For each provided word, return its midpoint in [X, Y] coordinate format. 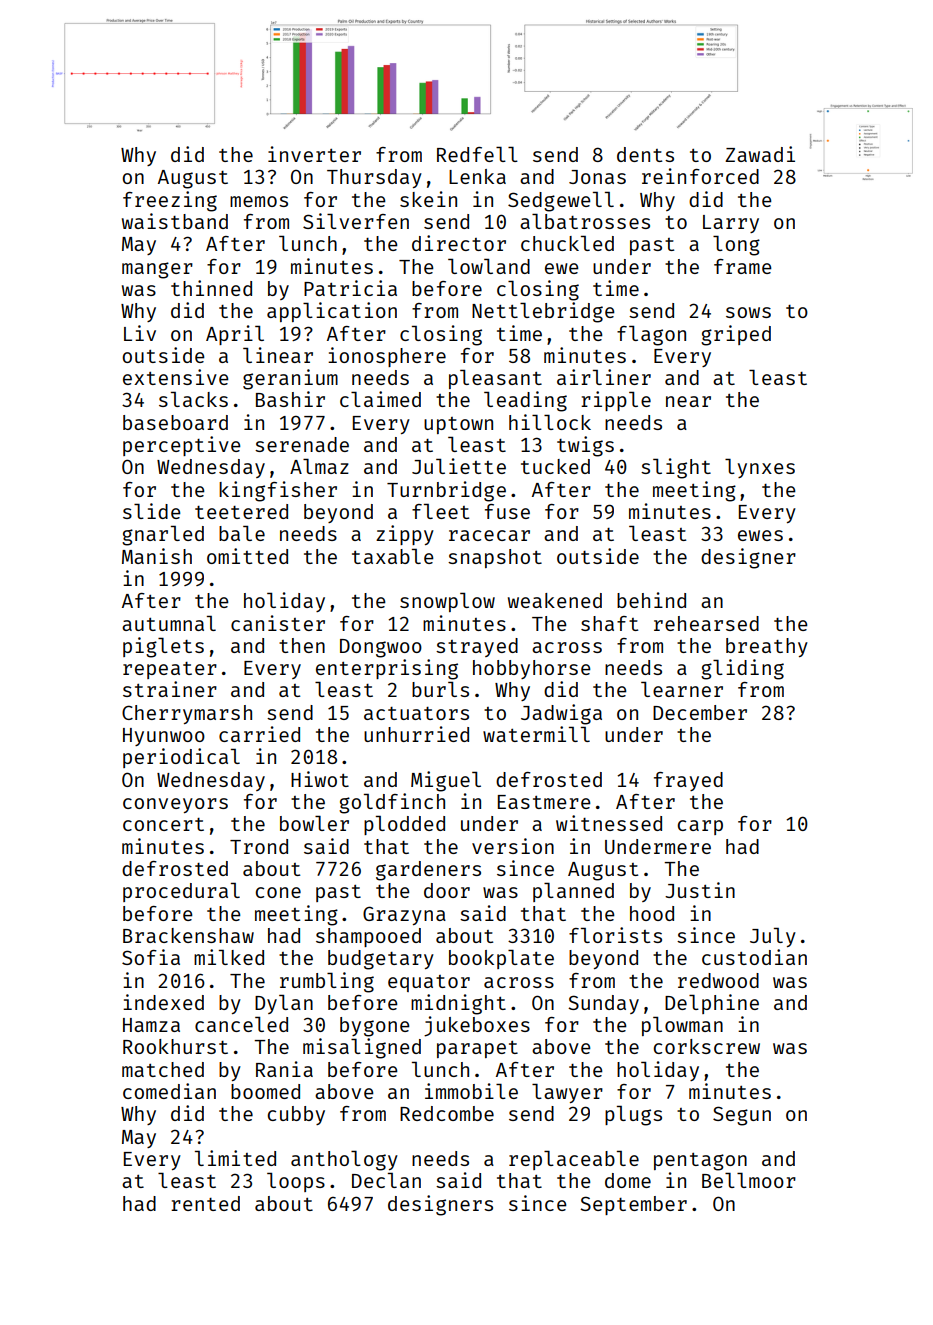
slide [152, 511]
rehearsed [706, 623]
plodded [404, 825]
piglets [163, 647]
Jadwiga [561, 714]
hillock [550, 422]
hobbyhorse [532, 669]
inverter [314, 154]
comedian [169, 1091]
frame [743, 266]
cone [278, 892]
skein [428, 199]
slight [676, 468]
